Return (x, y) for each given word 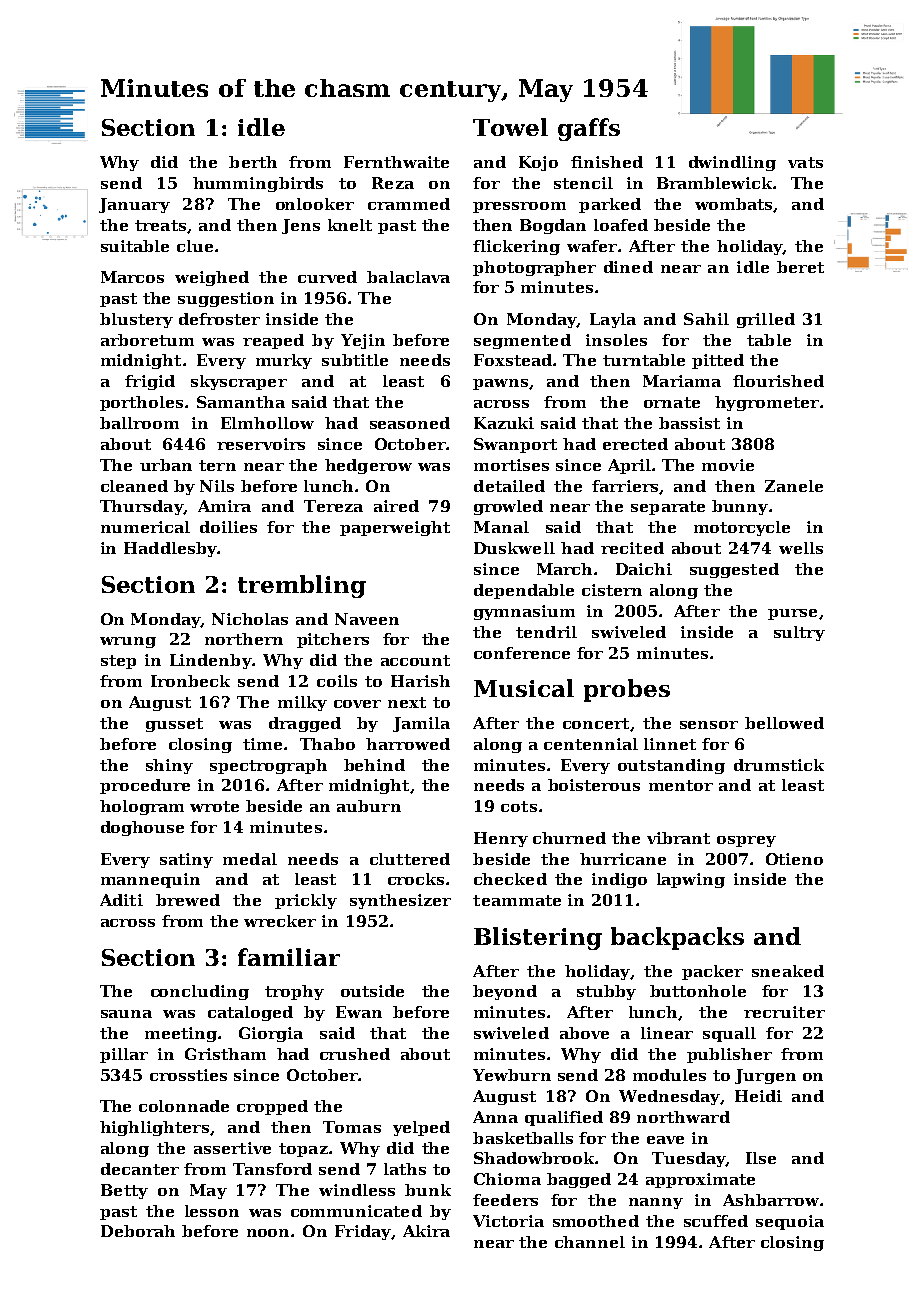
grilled (766, 320)
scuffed (716, 1221)
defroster (219, 319)
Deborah (138, 1231)
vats (805, 162)
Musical (524, 688)
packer (712, 972)
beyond (505, 992)
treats (160, 225)
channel (590, 1242)
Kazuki (504, 423)
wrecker (280, 921)
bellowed (784, 723)
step (118, 662)
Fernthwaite (396, 162)
